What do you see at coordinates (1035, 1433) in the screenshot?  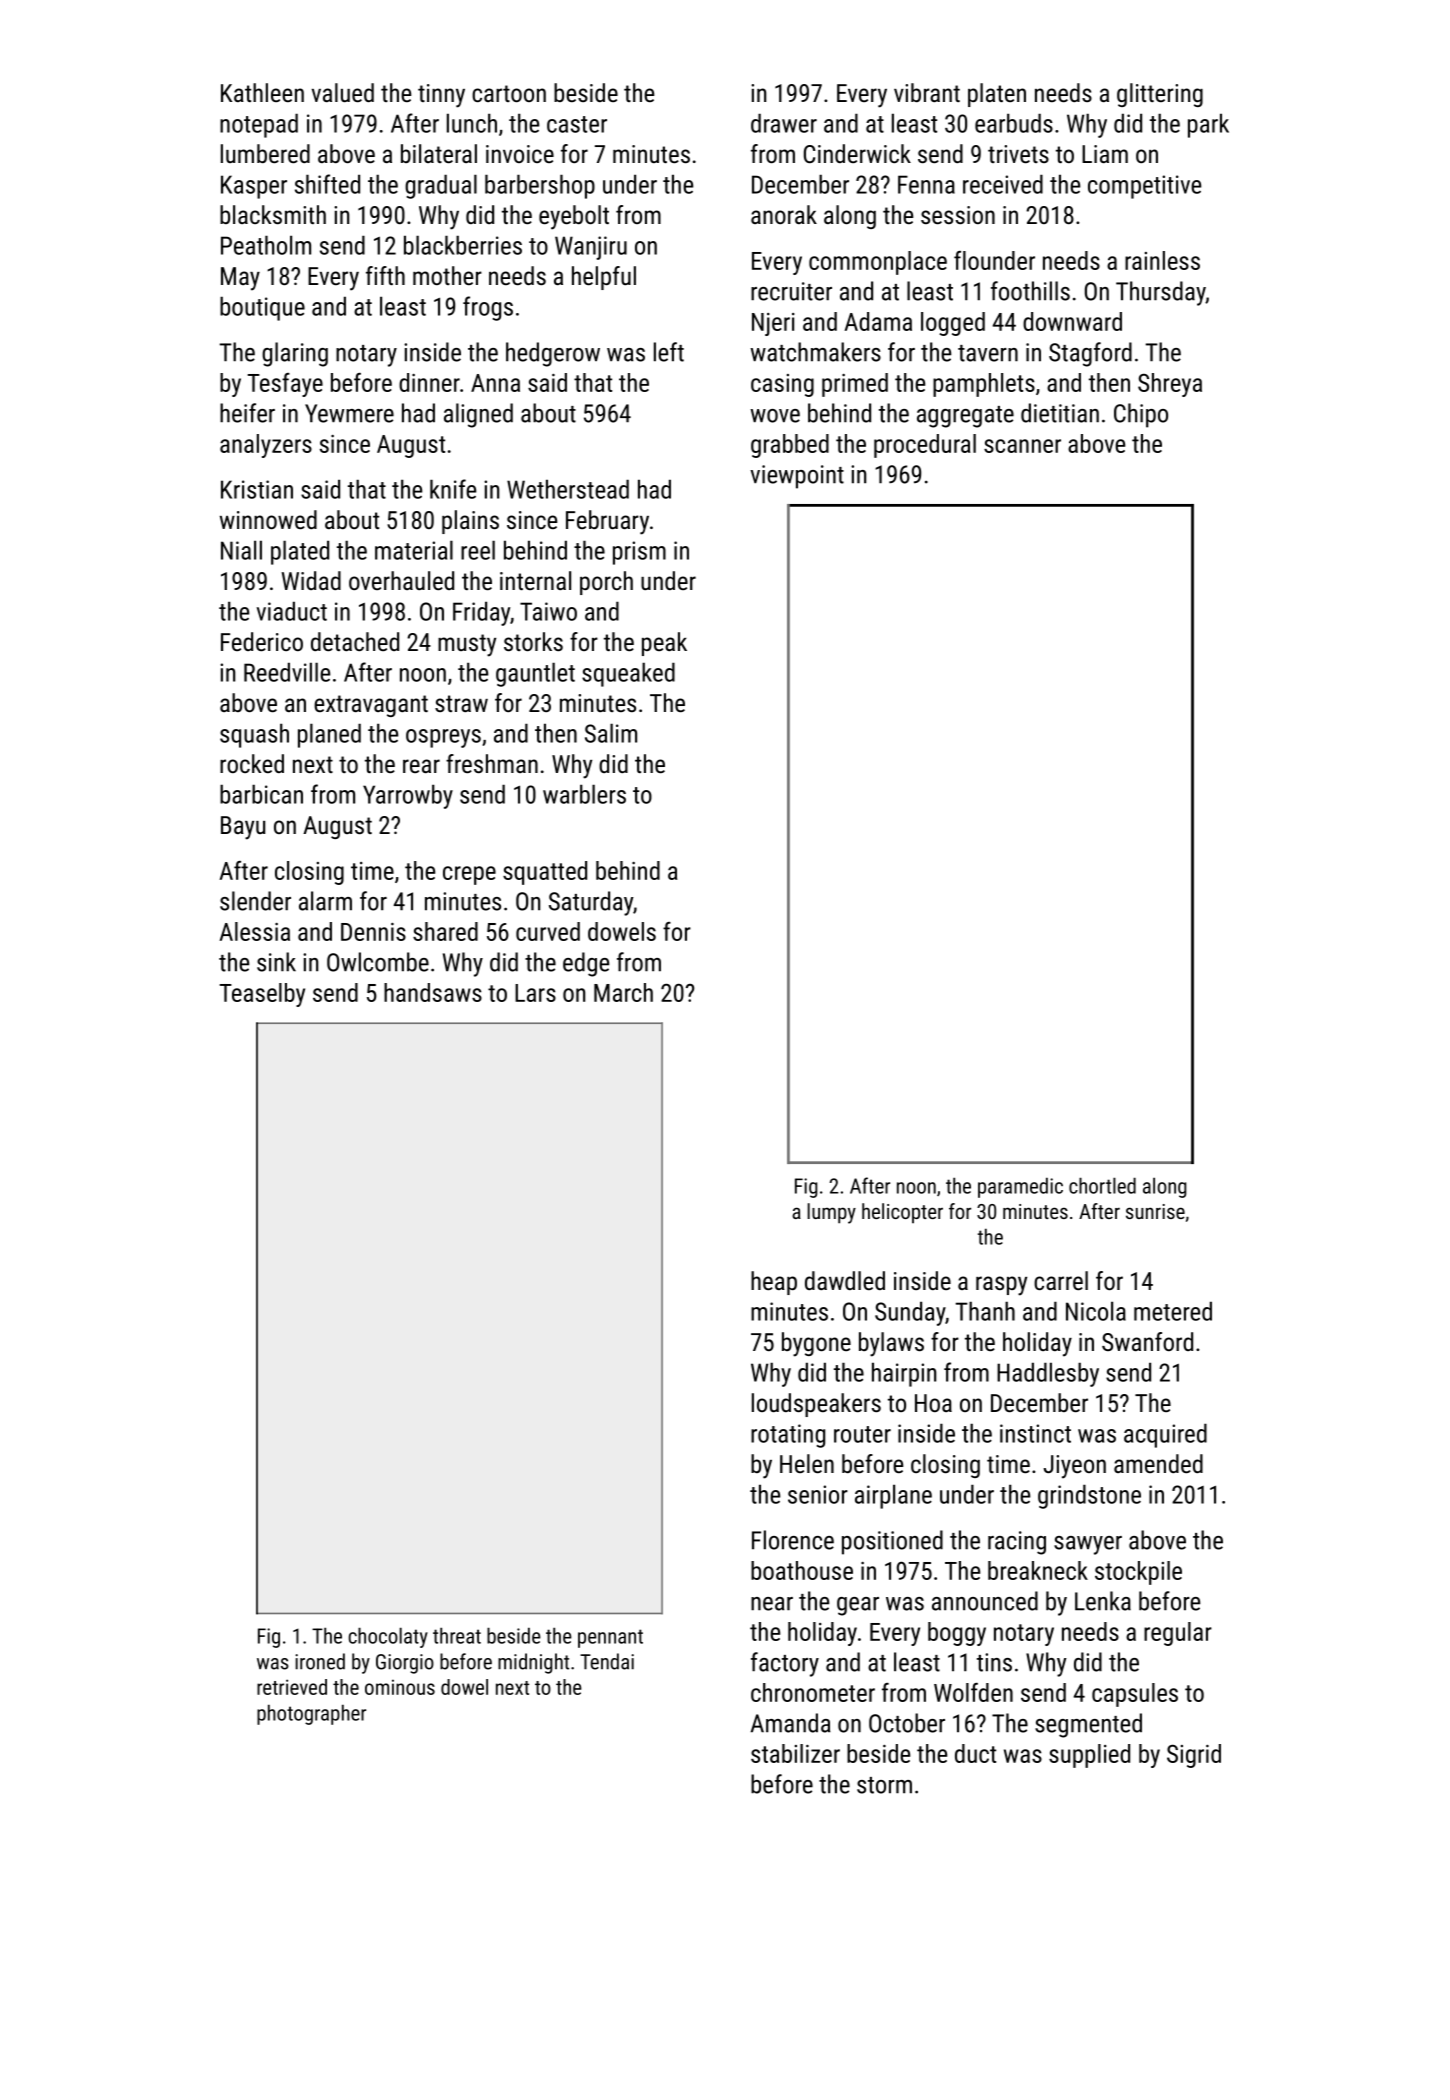 I see `instinct` at bounding box center [1035, 1433].
